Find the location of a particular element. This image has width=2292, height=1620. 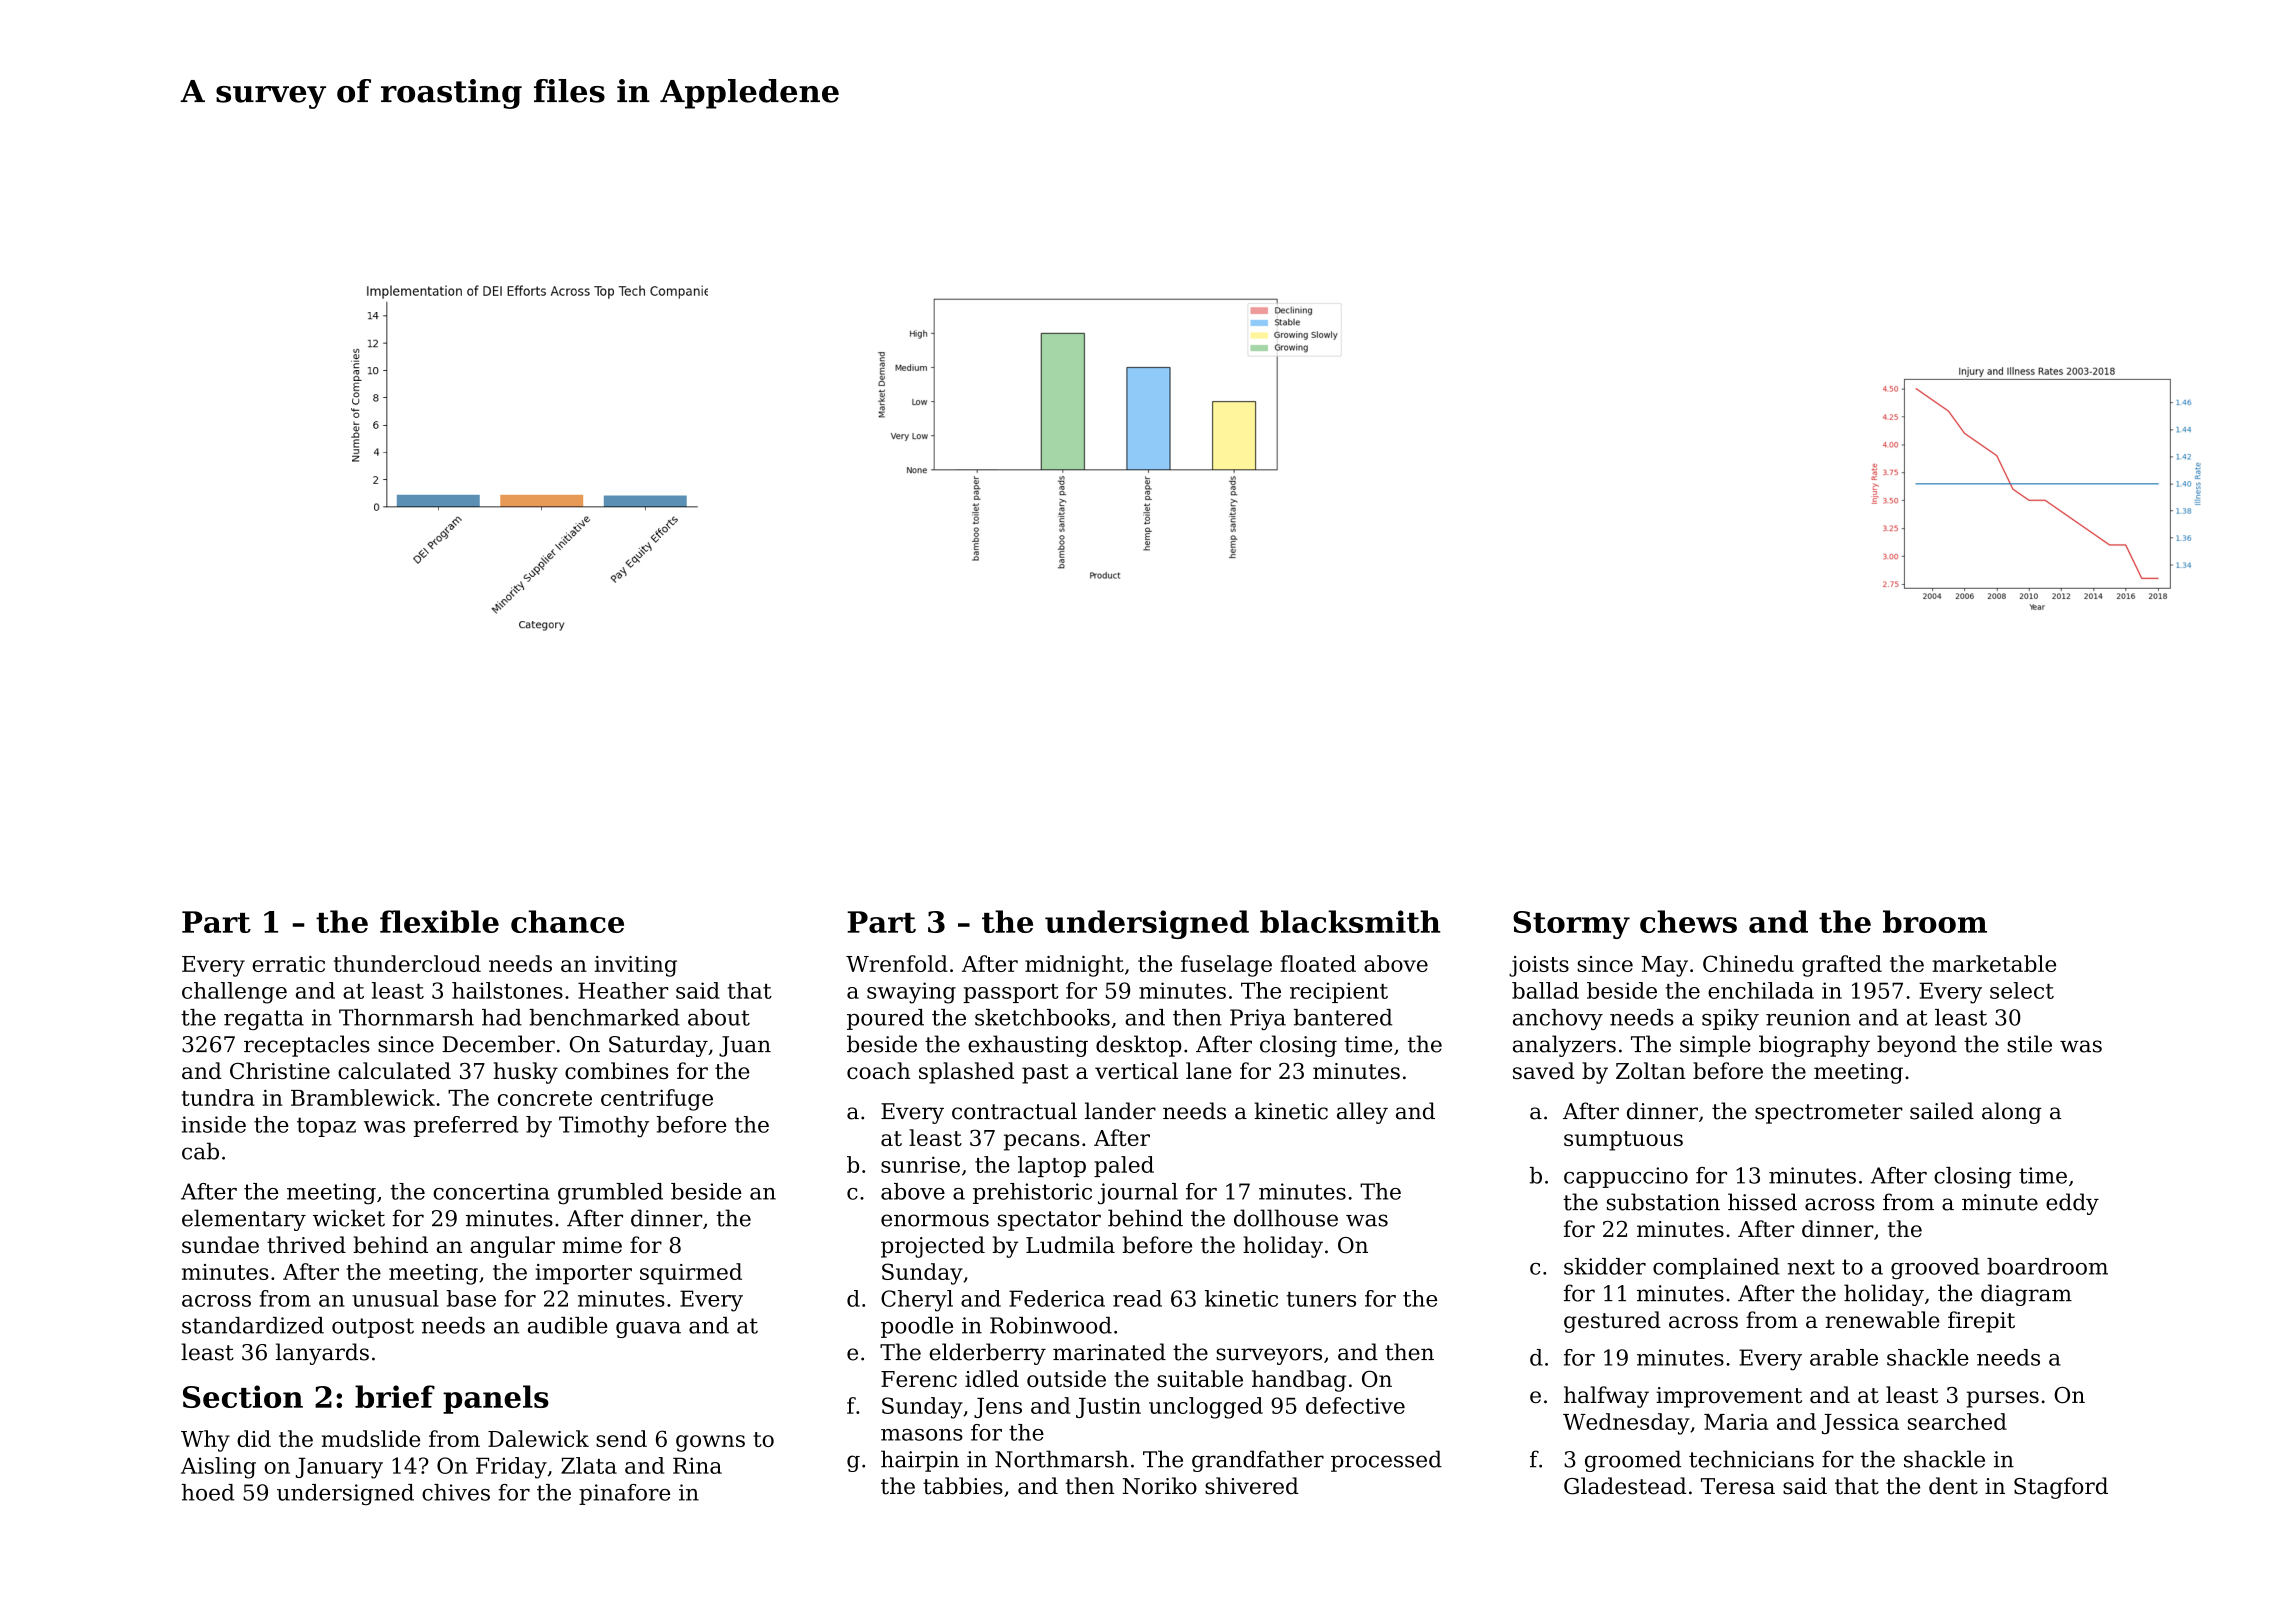

chives is located at coordinates (456, 1492).
